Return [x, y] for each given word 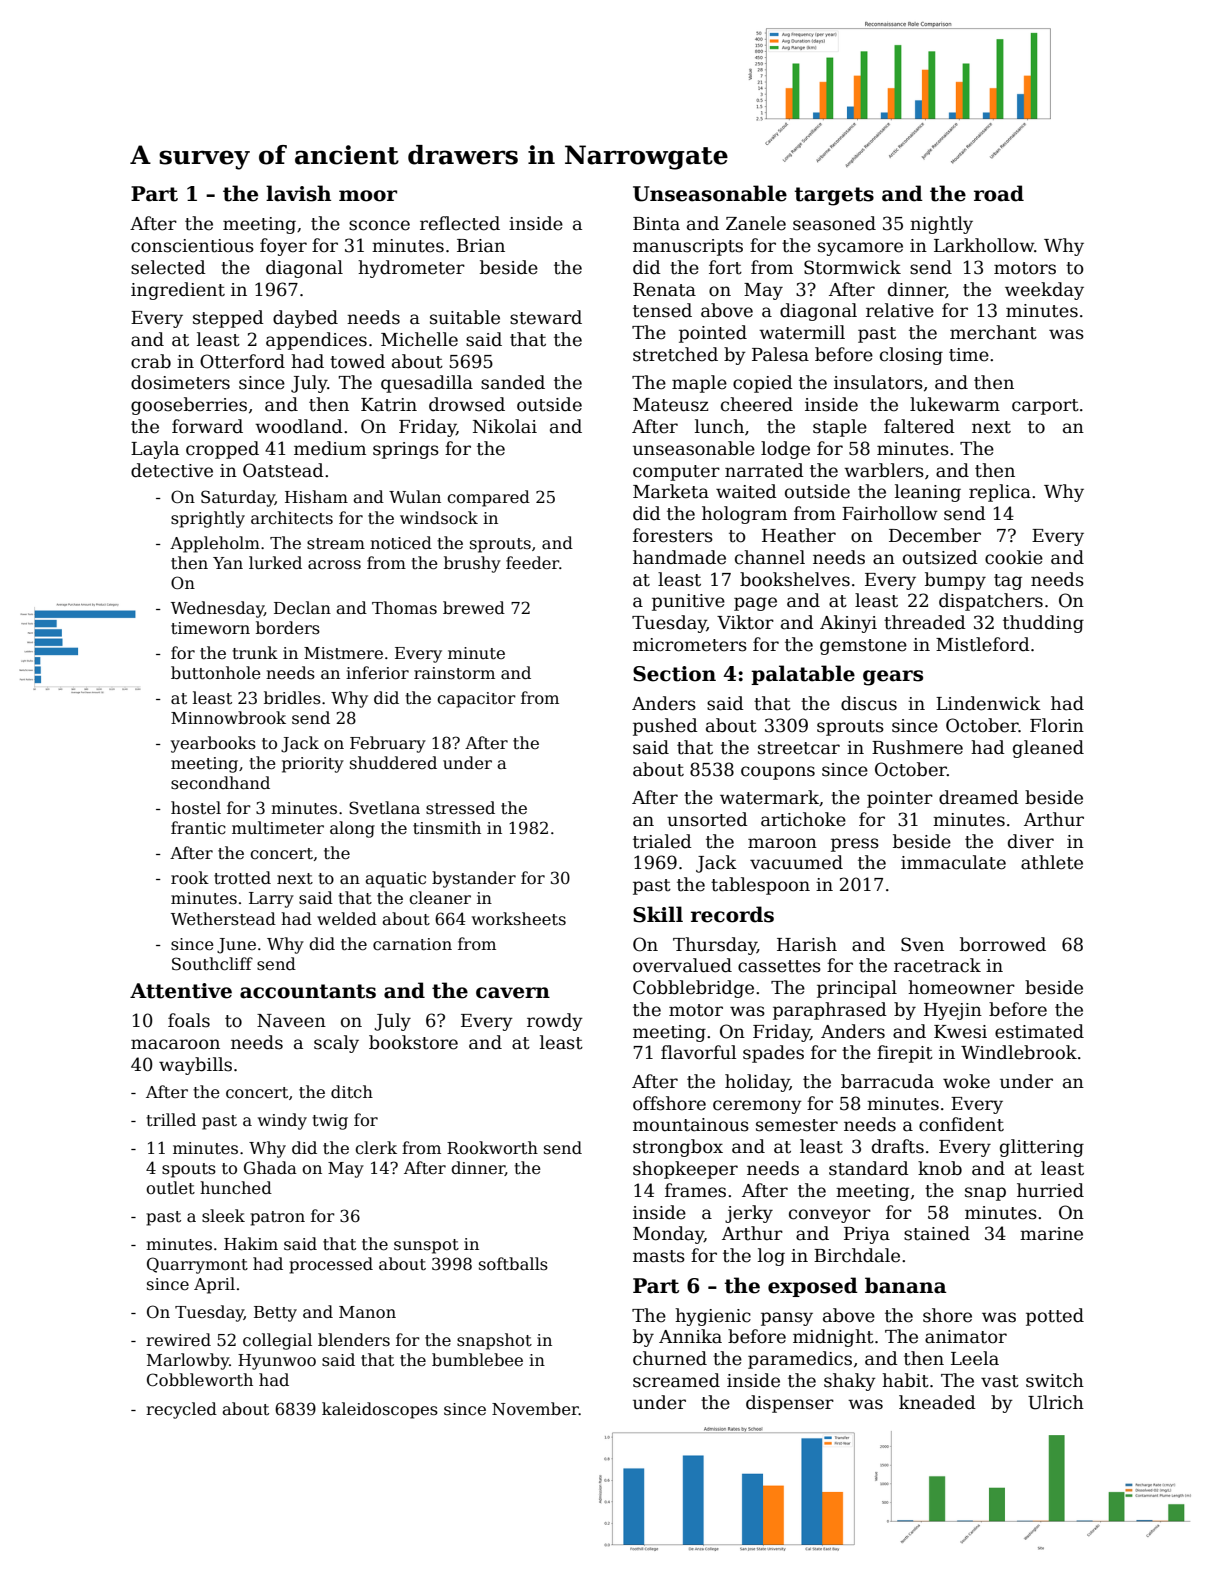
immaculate [953, 862]
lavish [298, 193]
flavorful [698, 1052]
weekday [1044, 291]
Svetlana [384, 808]
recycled [181, 1410]
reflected [460, 223]
